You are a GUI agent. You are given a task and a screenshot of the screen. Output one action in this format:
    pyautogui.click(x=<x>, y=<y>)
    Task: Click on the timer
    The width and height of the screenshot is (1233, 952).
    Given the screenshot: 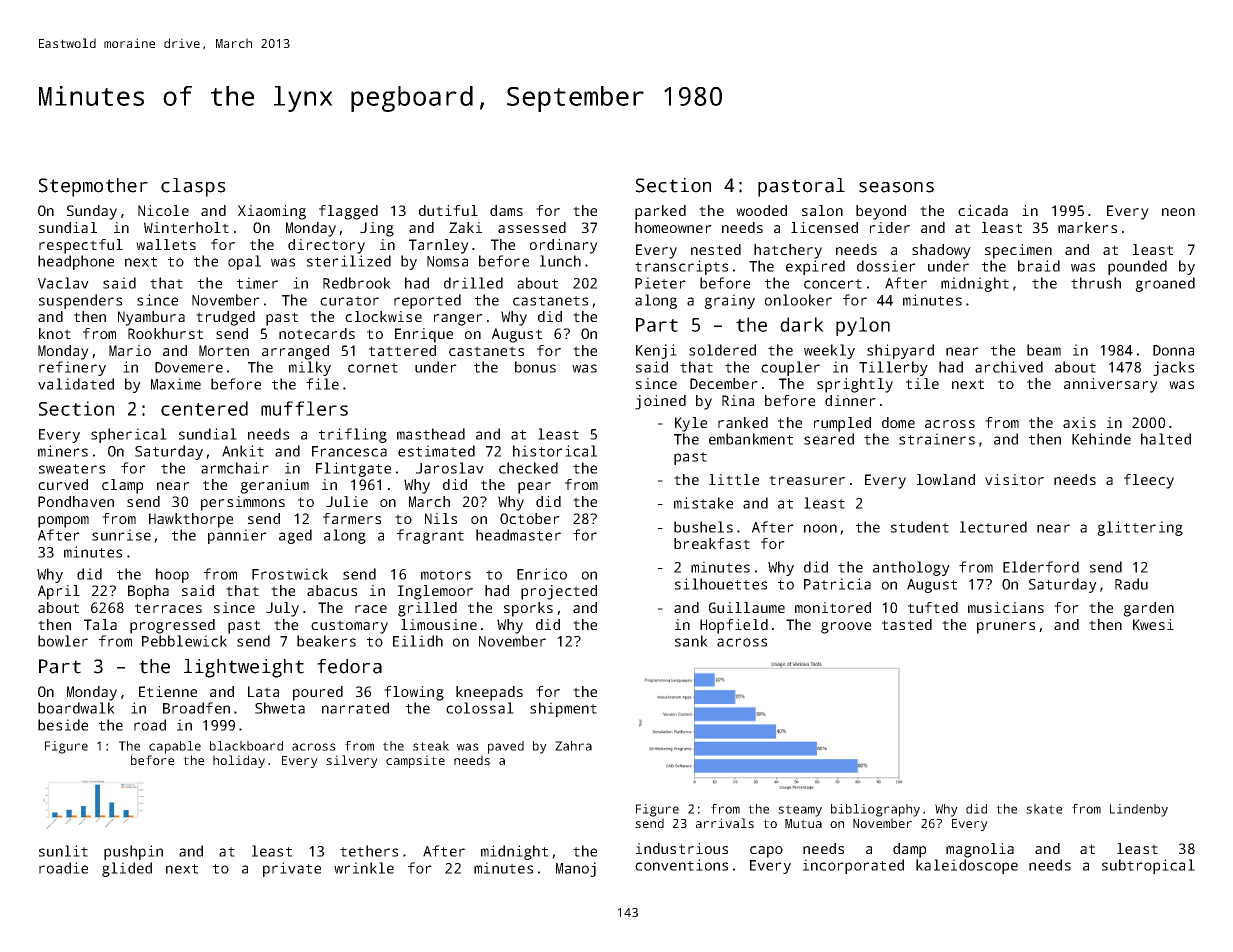 What is the action you would take?
    pyautogui.click(x=257, y=283)
